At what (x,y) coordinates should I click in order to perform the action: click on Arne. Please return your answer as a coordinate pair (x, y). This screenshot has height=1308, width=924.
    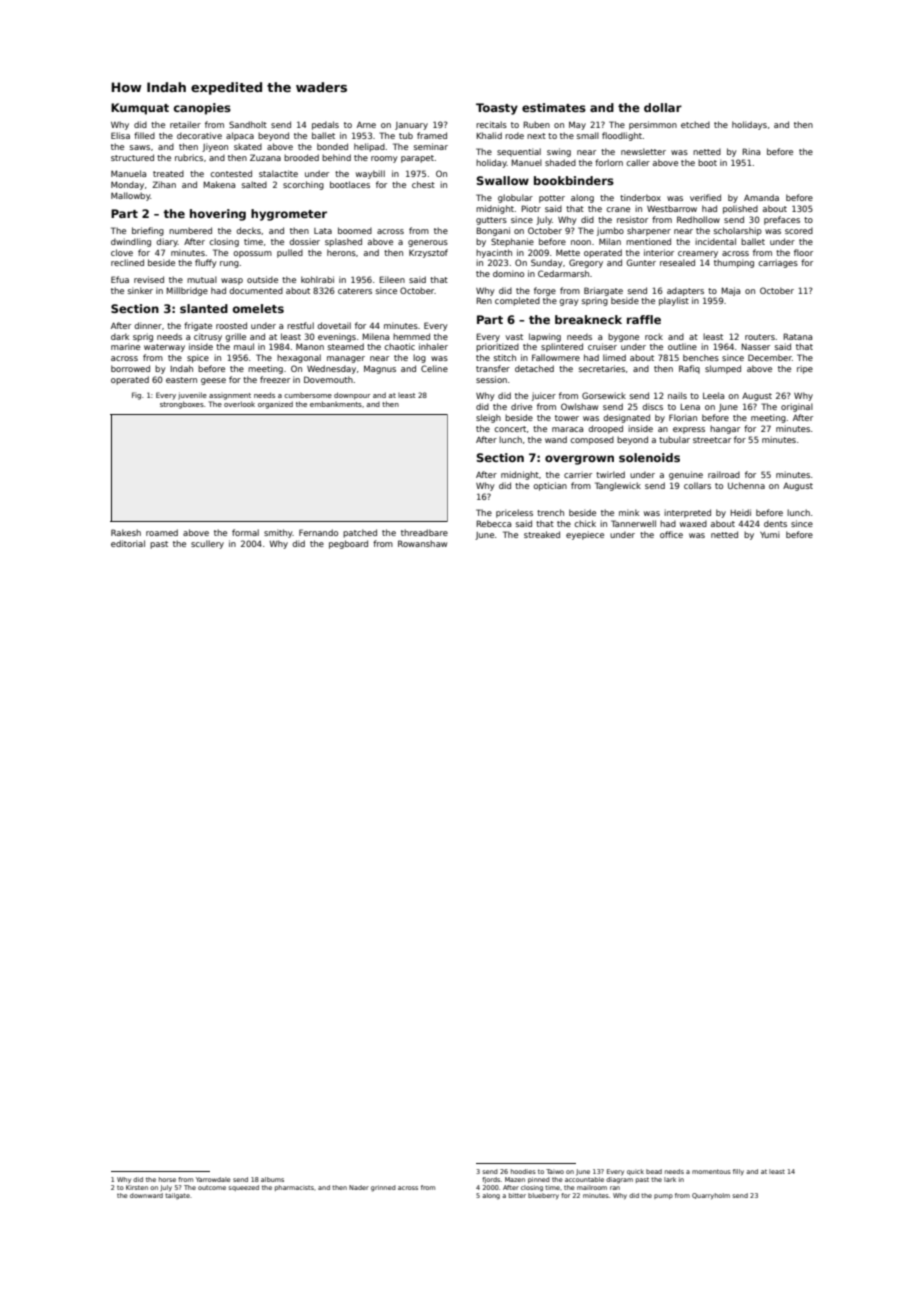
    Looking at the image, I should click on (366, 125).
